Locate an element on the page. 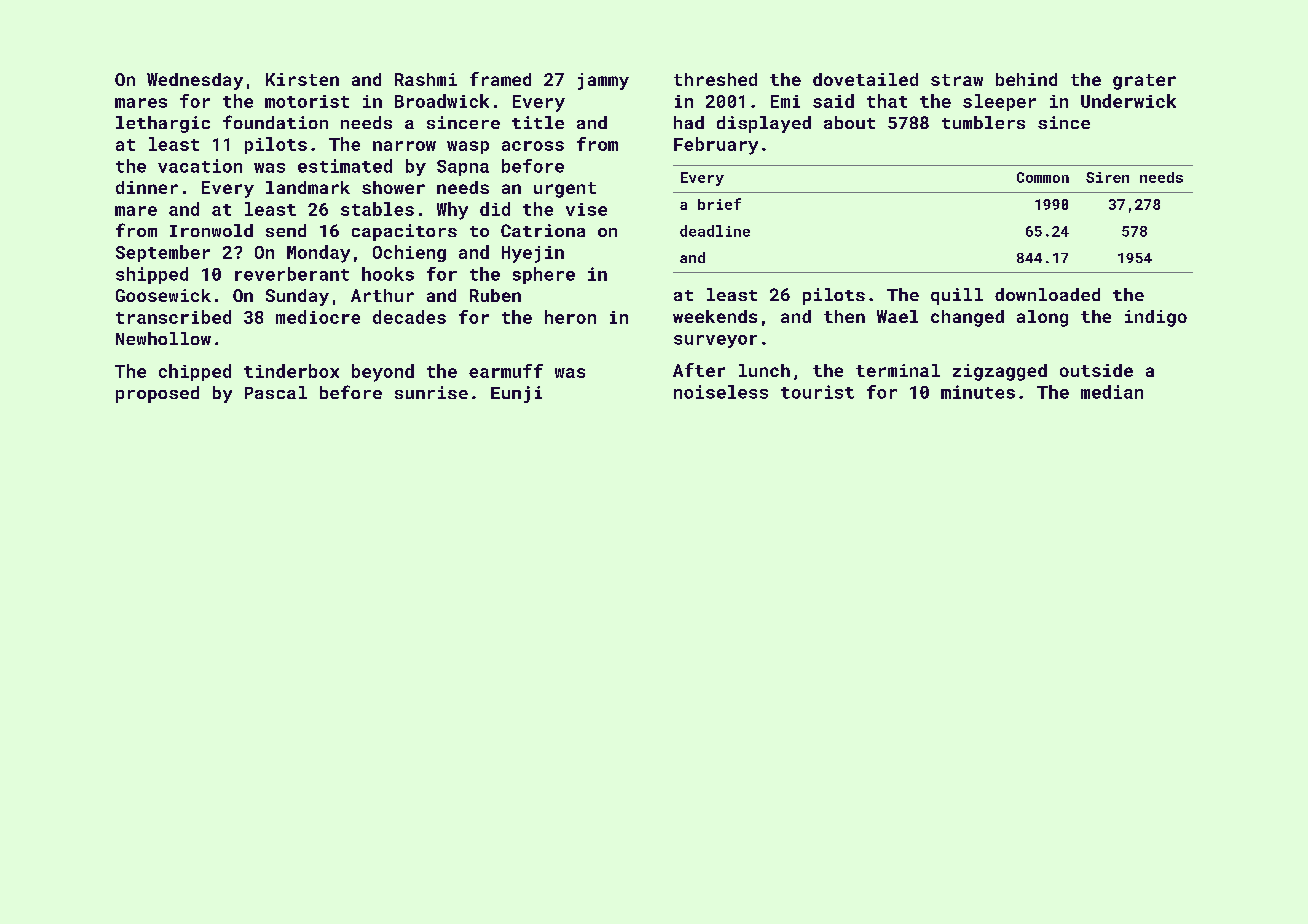  Newhollow is located at coordinates (163, 338).
